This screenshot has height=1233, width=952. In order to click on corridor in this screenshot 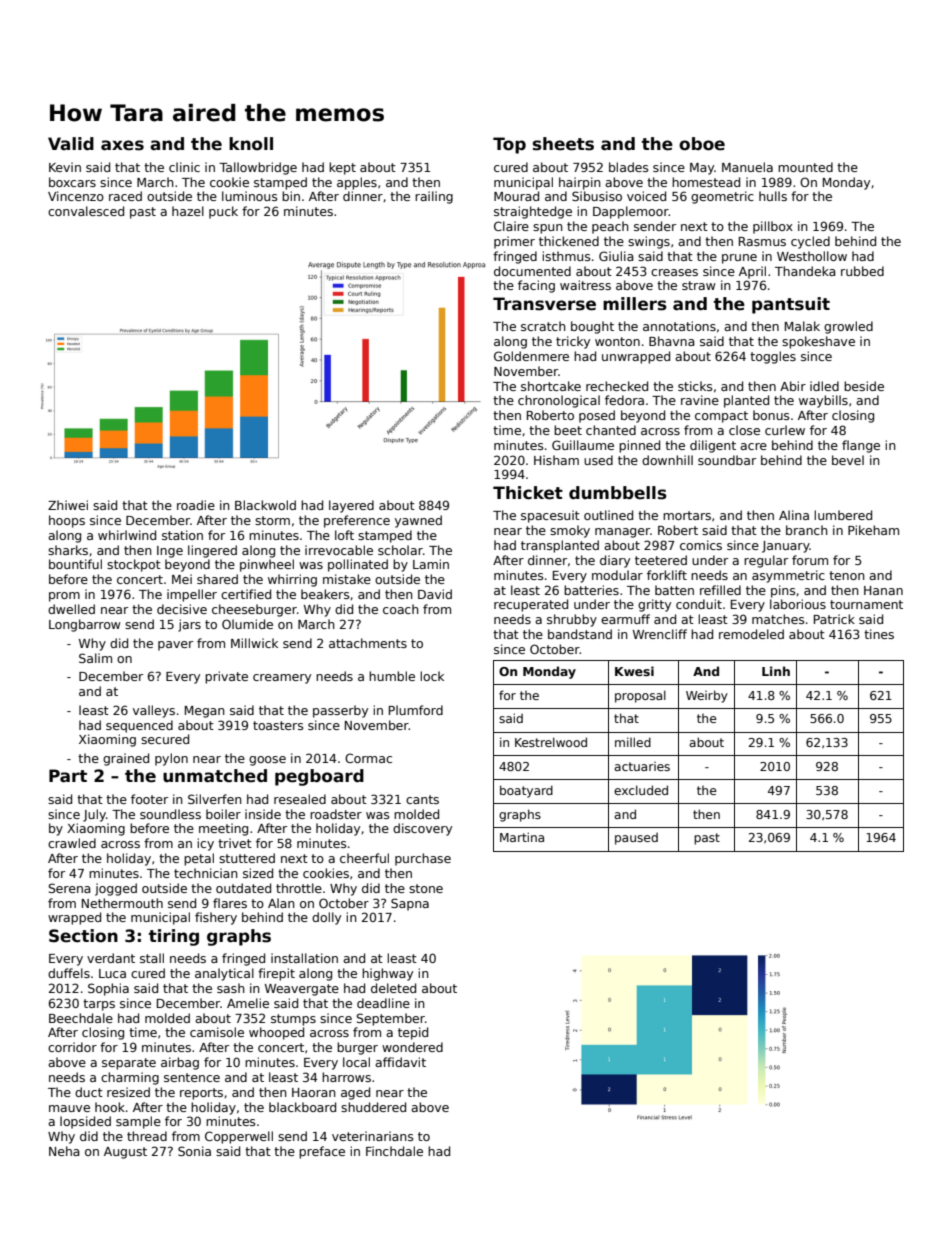, I will do `click(72, 1047)`.
